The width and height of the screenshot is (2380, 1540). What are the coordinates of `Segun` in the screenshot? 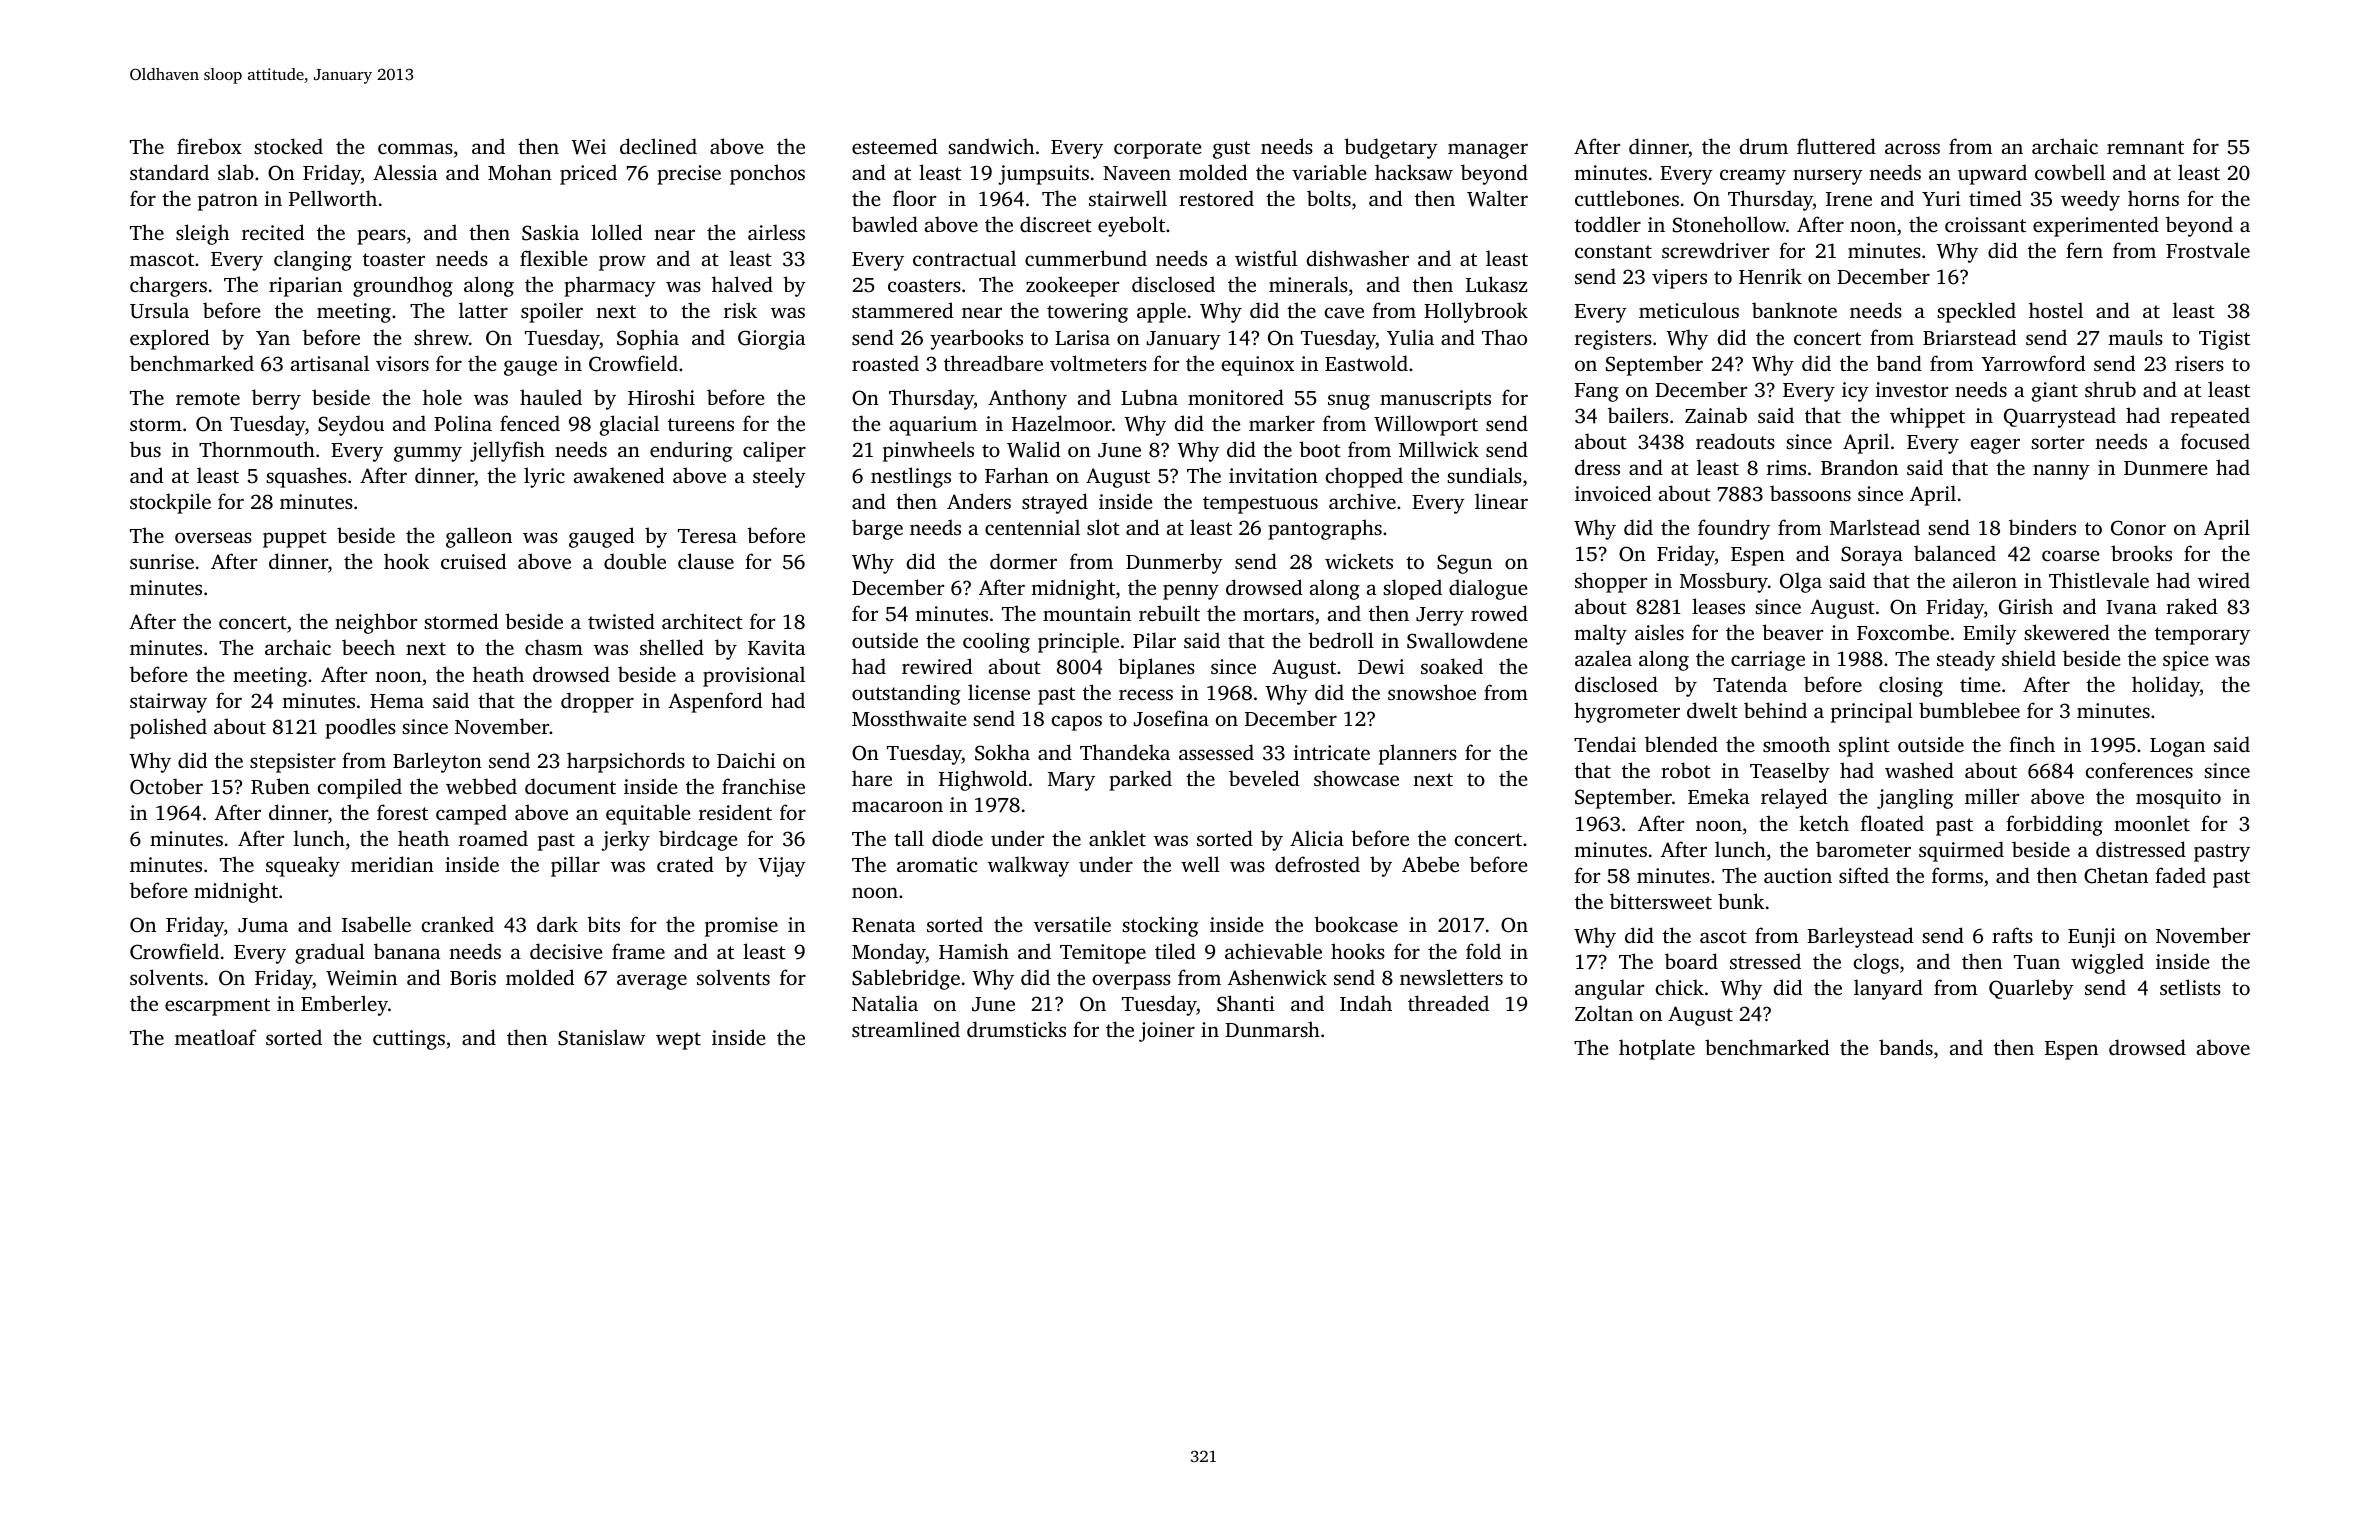 It's located at (1464, 564).
